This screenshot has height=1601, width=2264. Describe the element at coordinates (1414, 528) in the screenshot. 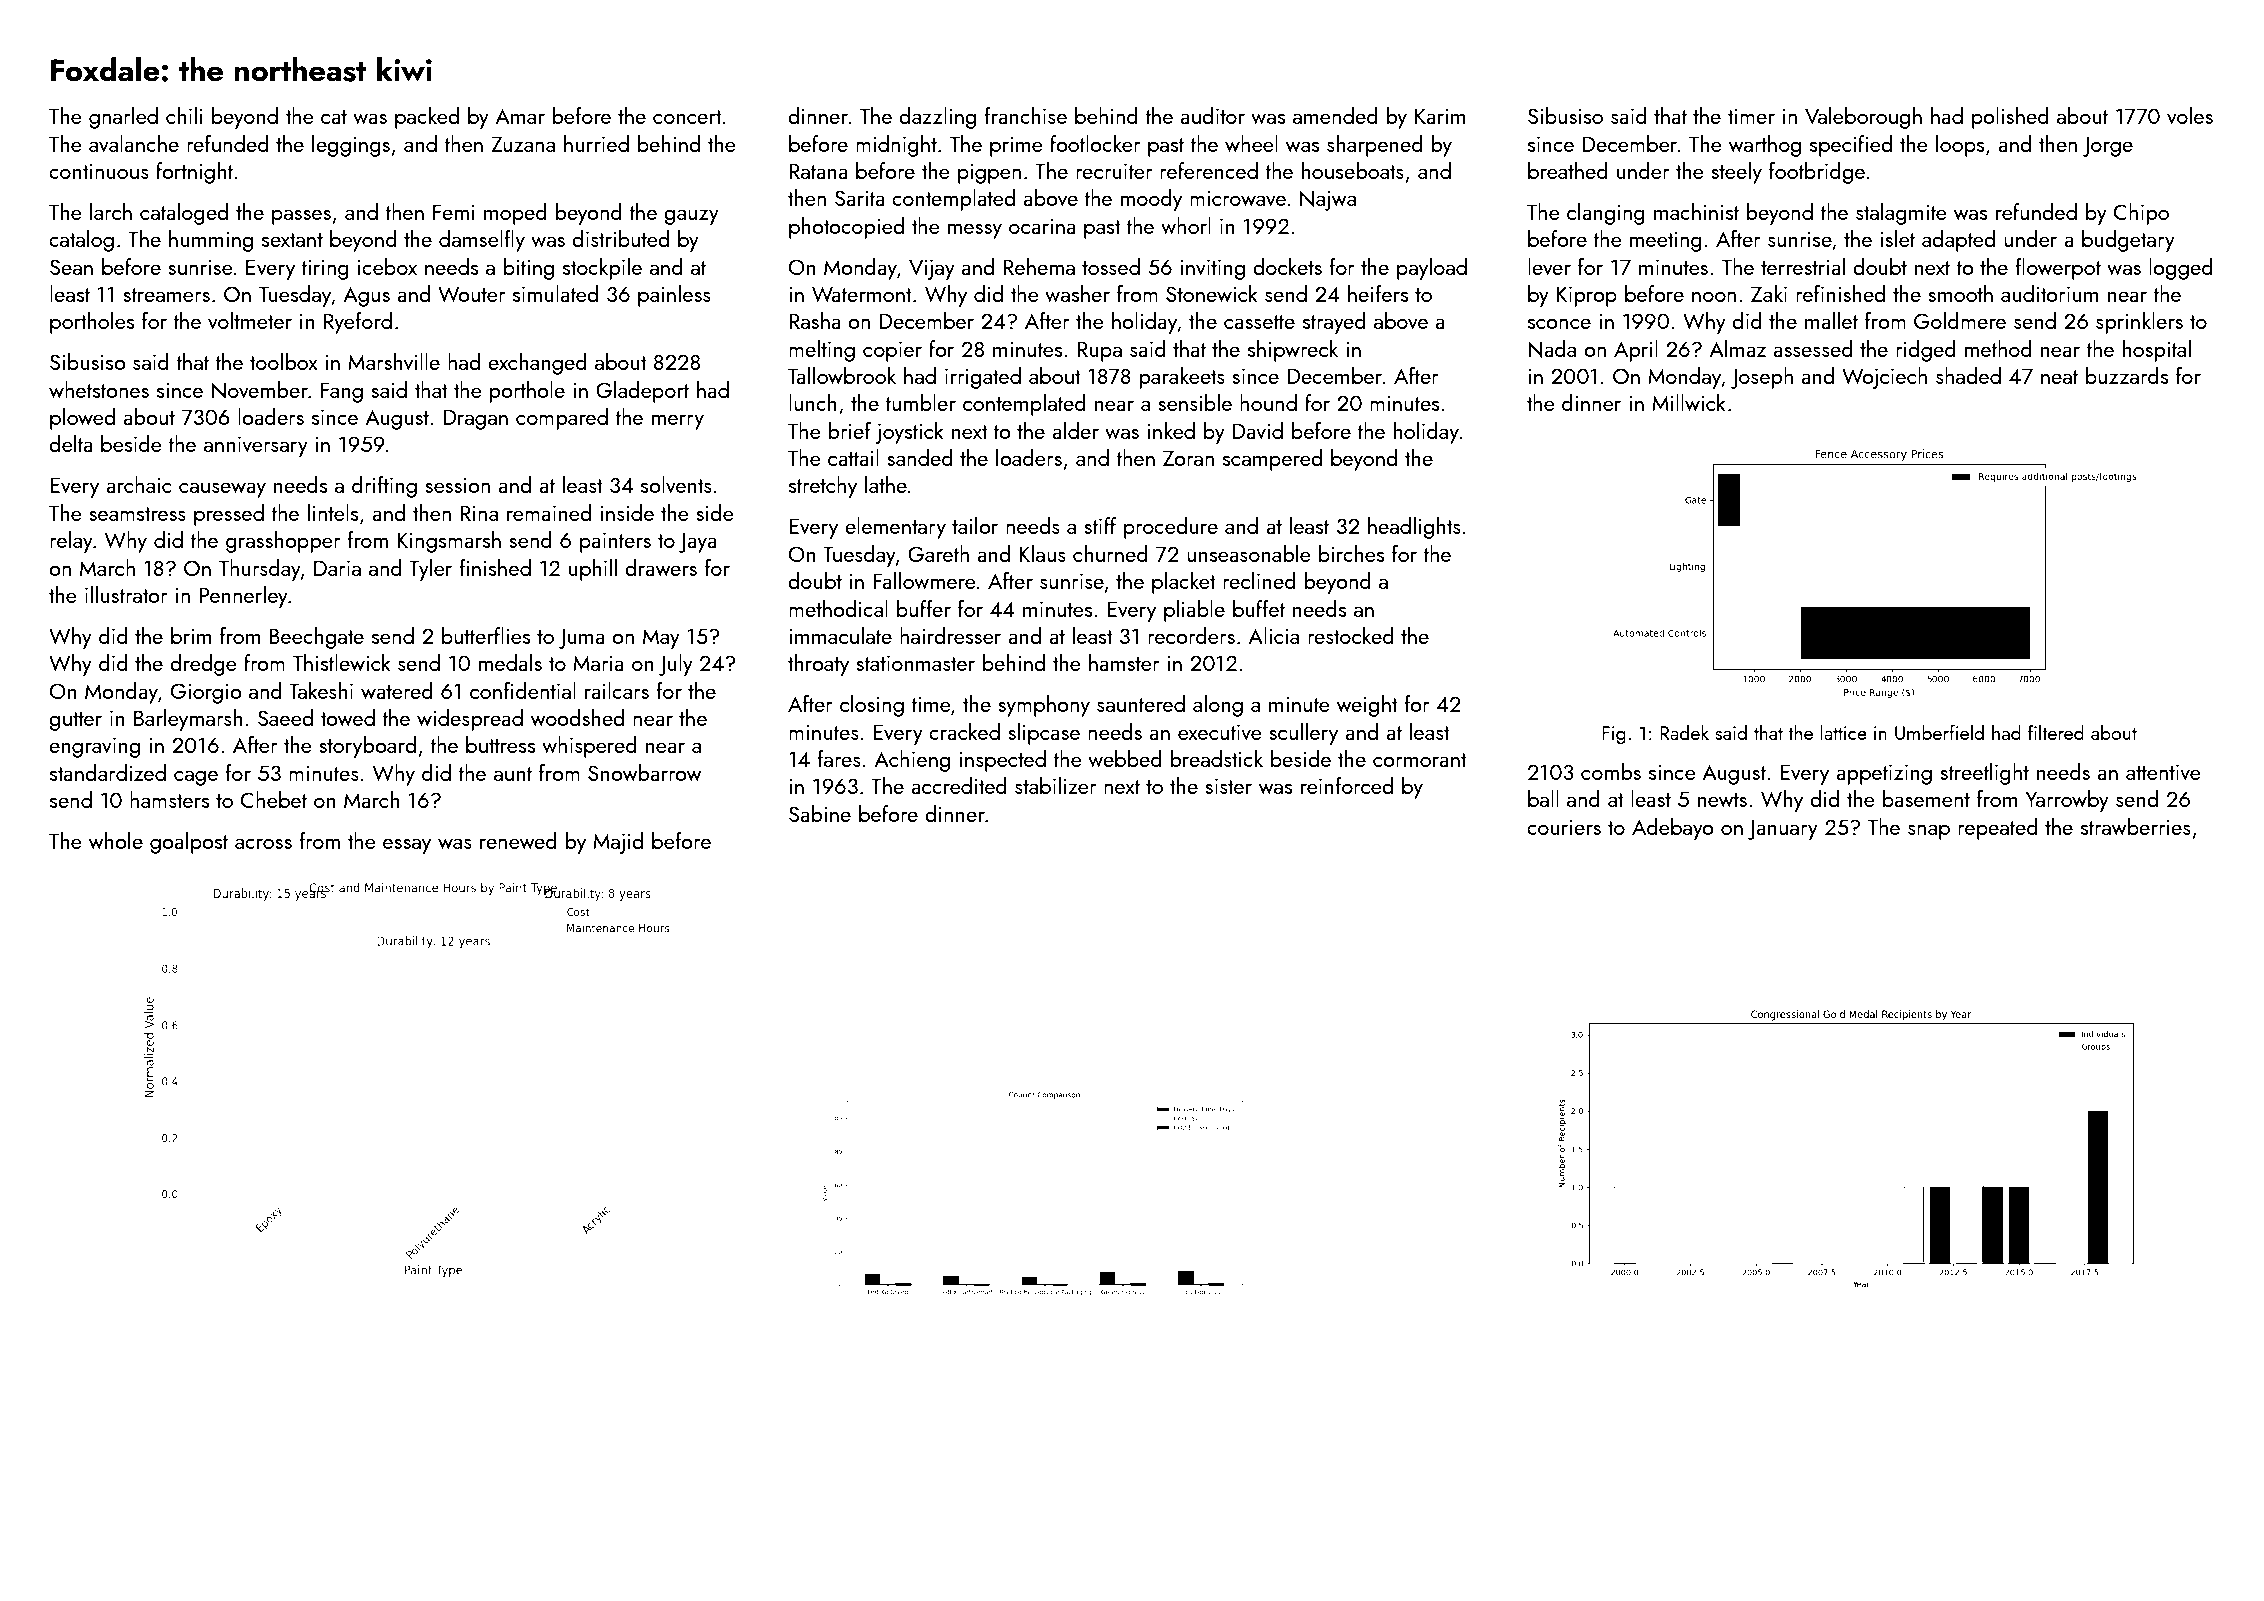

I see `headlights` at that location.
